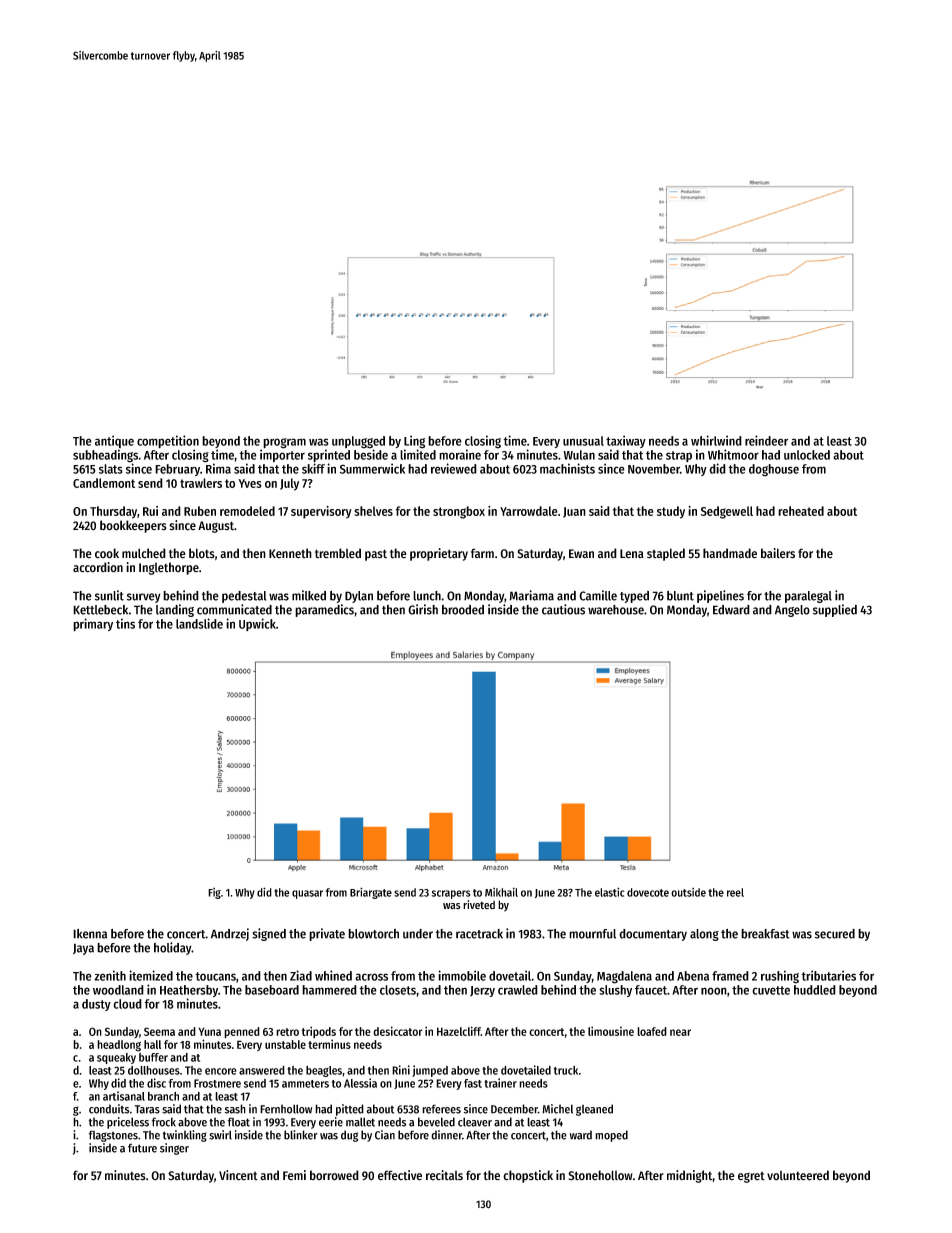  What do you see at coordinates (766, 440) in the screenshot?
I see `reindeer` at bounding box center [766, 440].
